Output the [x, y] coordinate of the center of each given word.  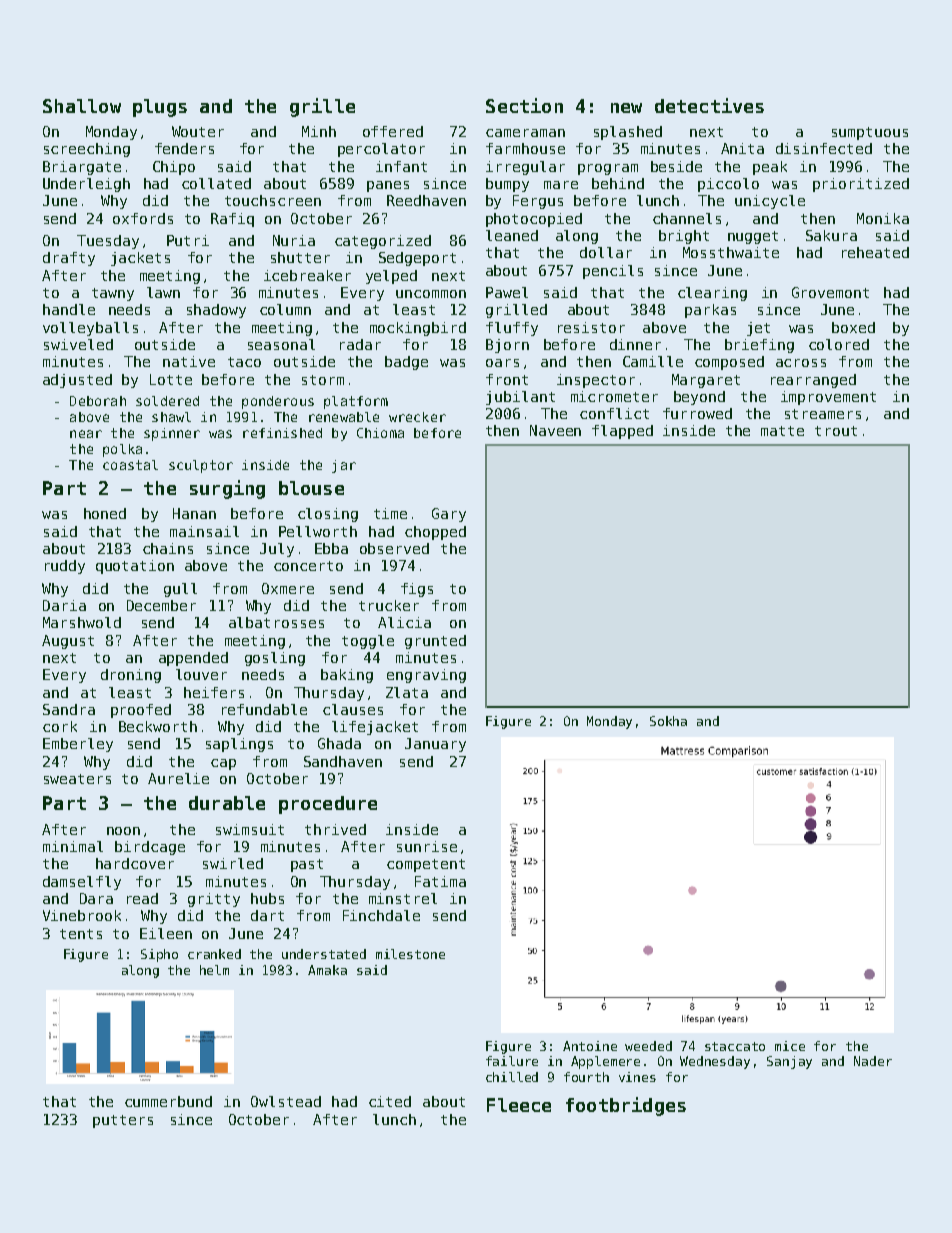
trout [836, 431]
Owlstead [286, 1101]
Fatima [440, 881]
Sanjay [789, 1062]
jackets [140, 259]
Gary [449, 515]
